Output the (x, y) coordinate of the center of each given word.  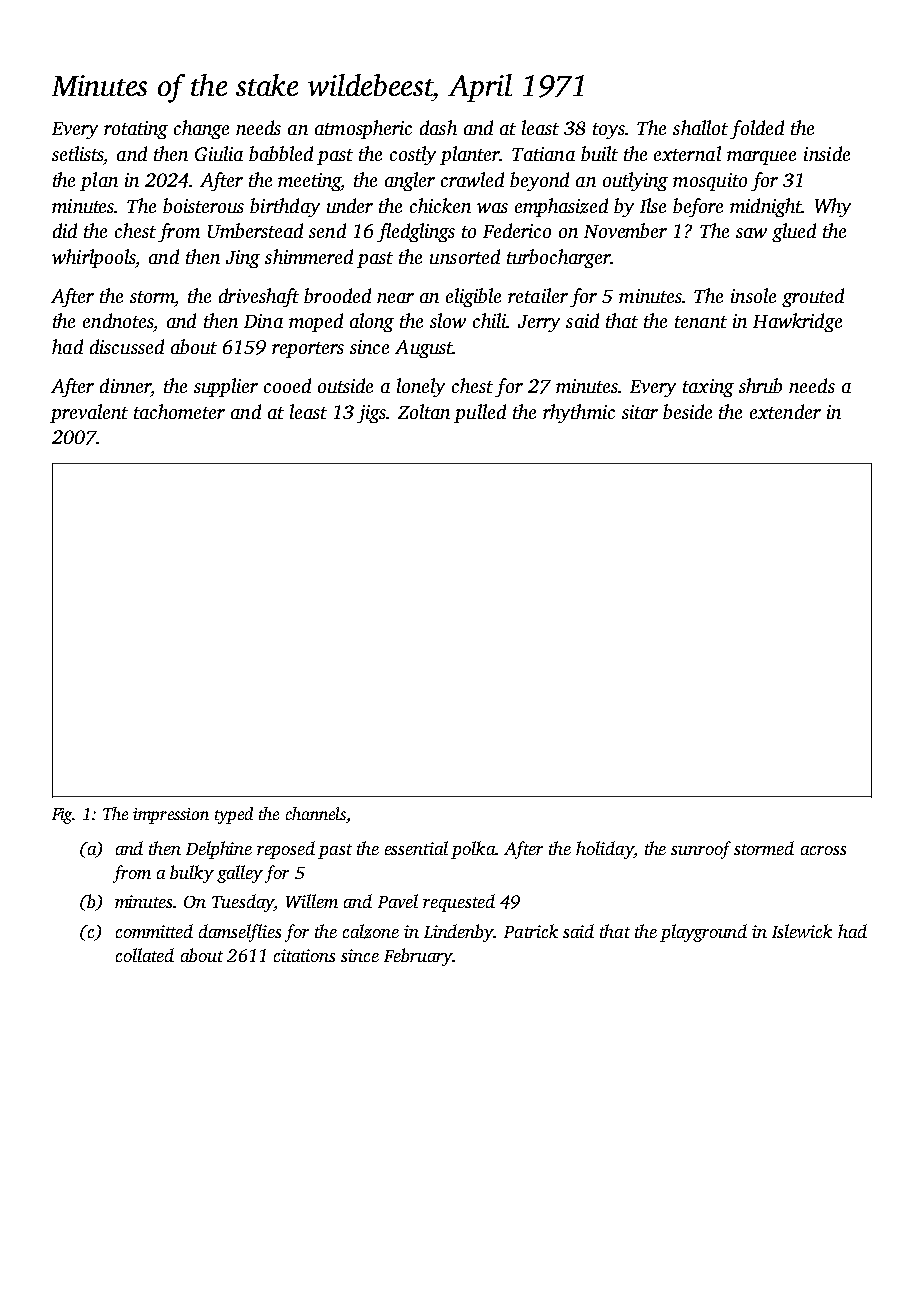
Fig (63, 816)
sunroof (701, 850)
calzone (371, 931)
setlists (78, 153)
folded (757, 129)
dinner (126, 387)
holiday (604, 850)
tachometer (179, 411)
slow (448, 320)
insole (753, 295)
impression (171, 816)
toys (609, 131)
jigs (371, 414)
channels (316, 813)
